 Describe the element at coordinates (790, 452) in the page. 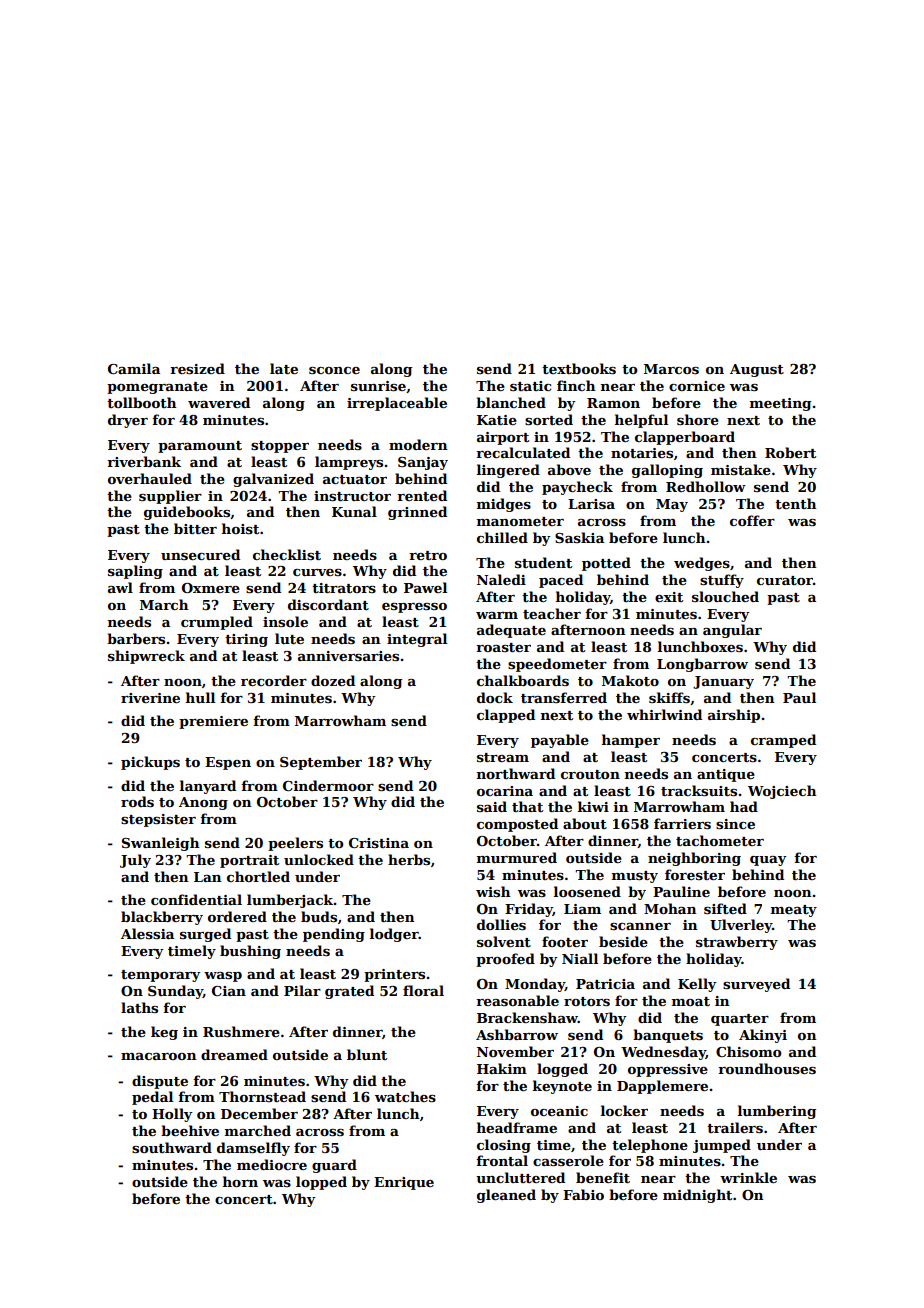

I see `Robert` at that location.
